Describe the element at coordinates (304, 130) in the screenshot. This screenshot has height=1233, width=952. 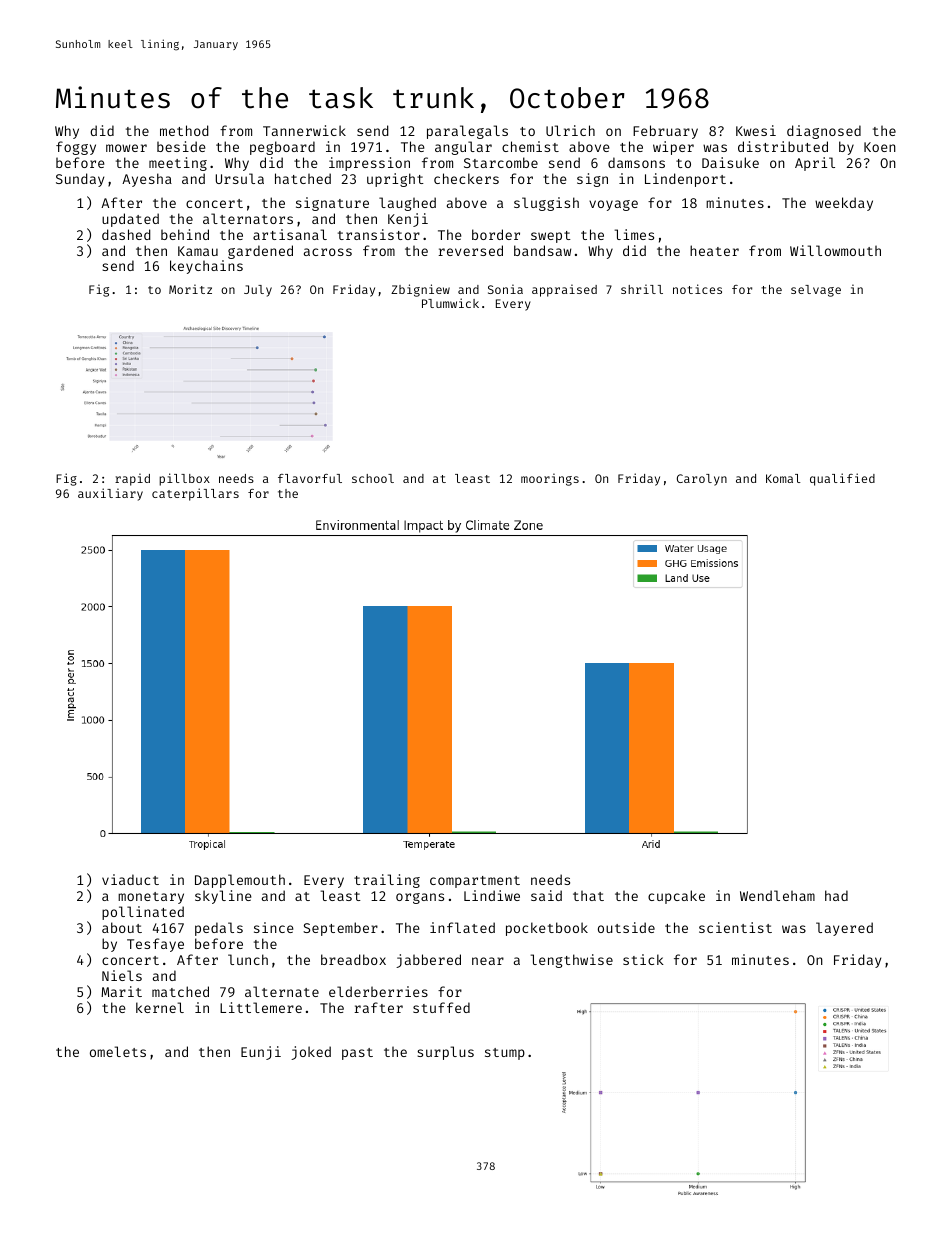
I see `Tannerwick` at that location.
